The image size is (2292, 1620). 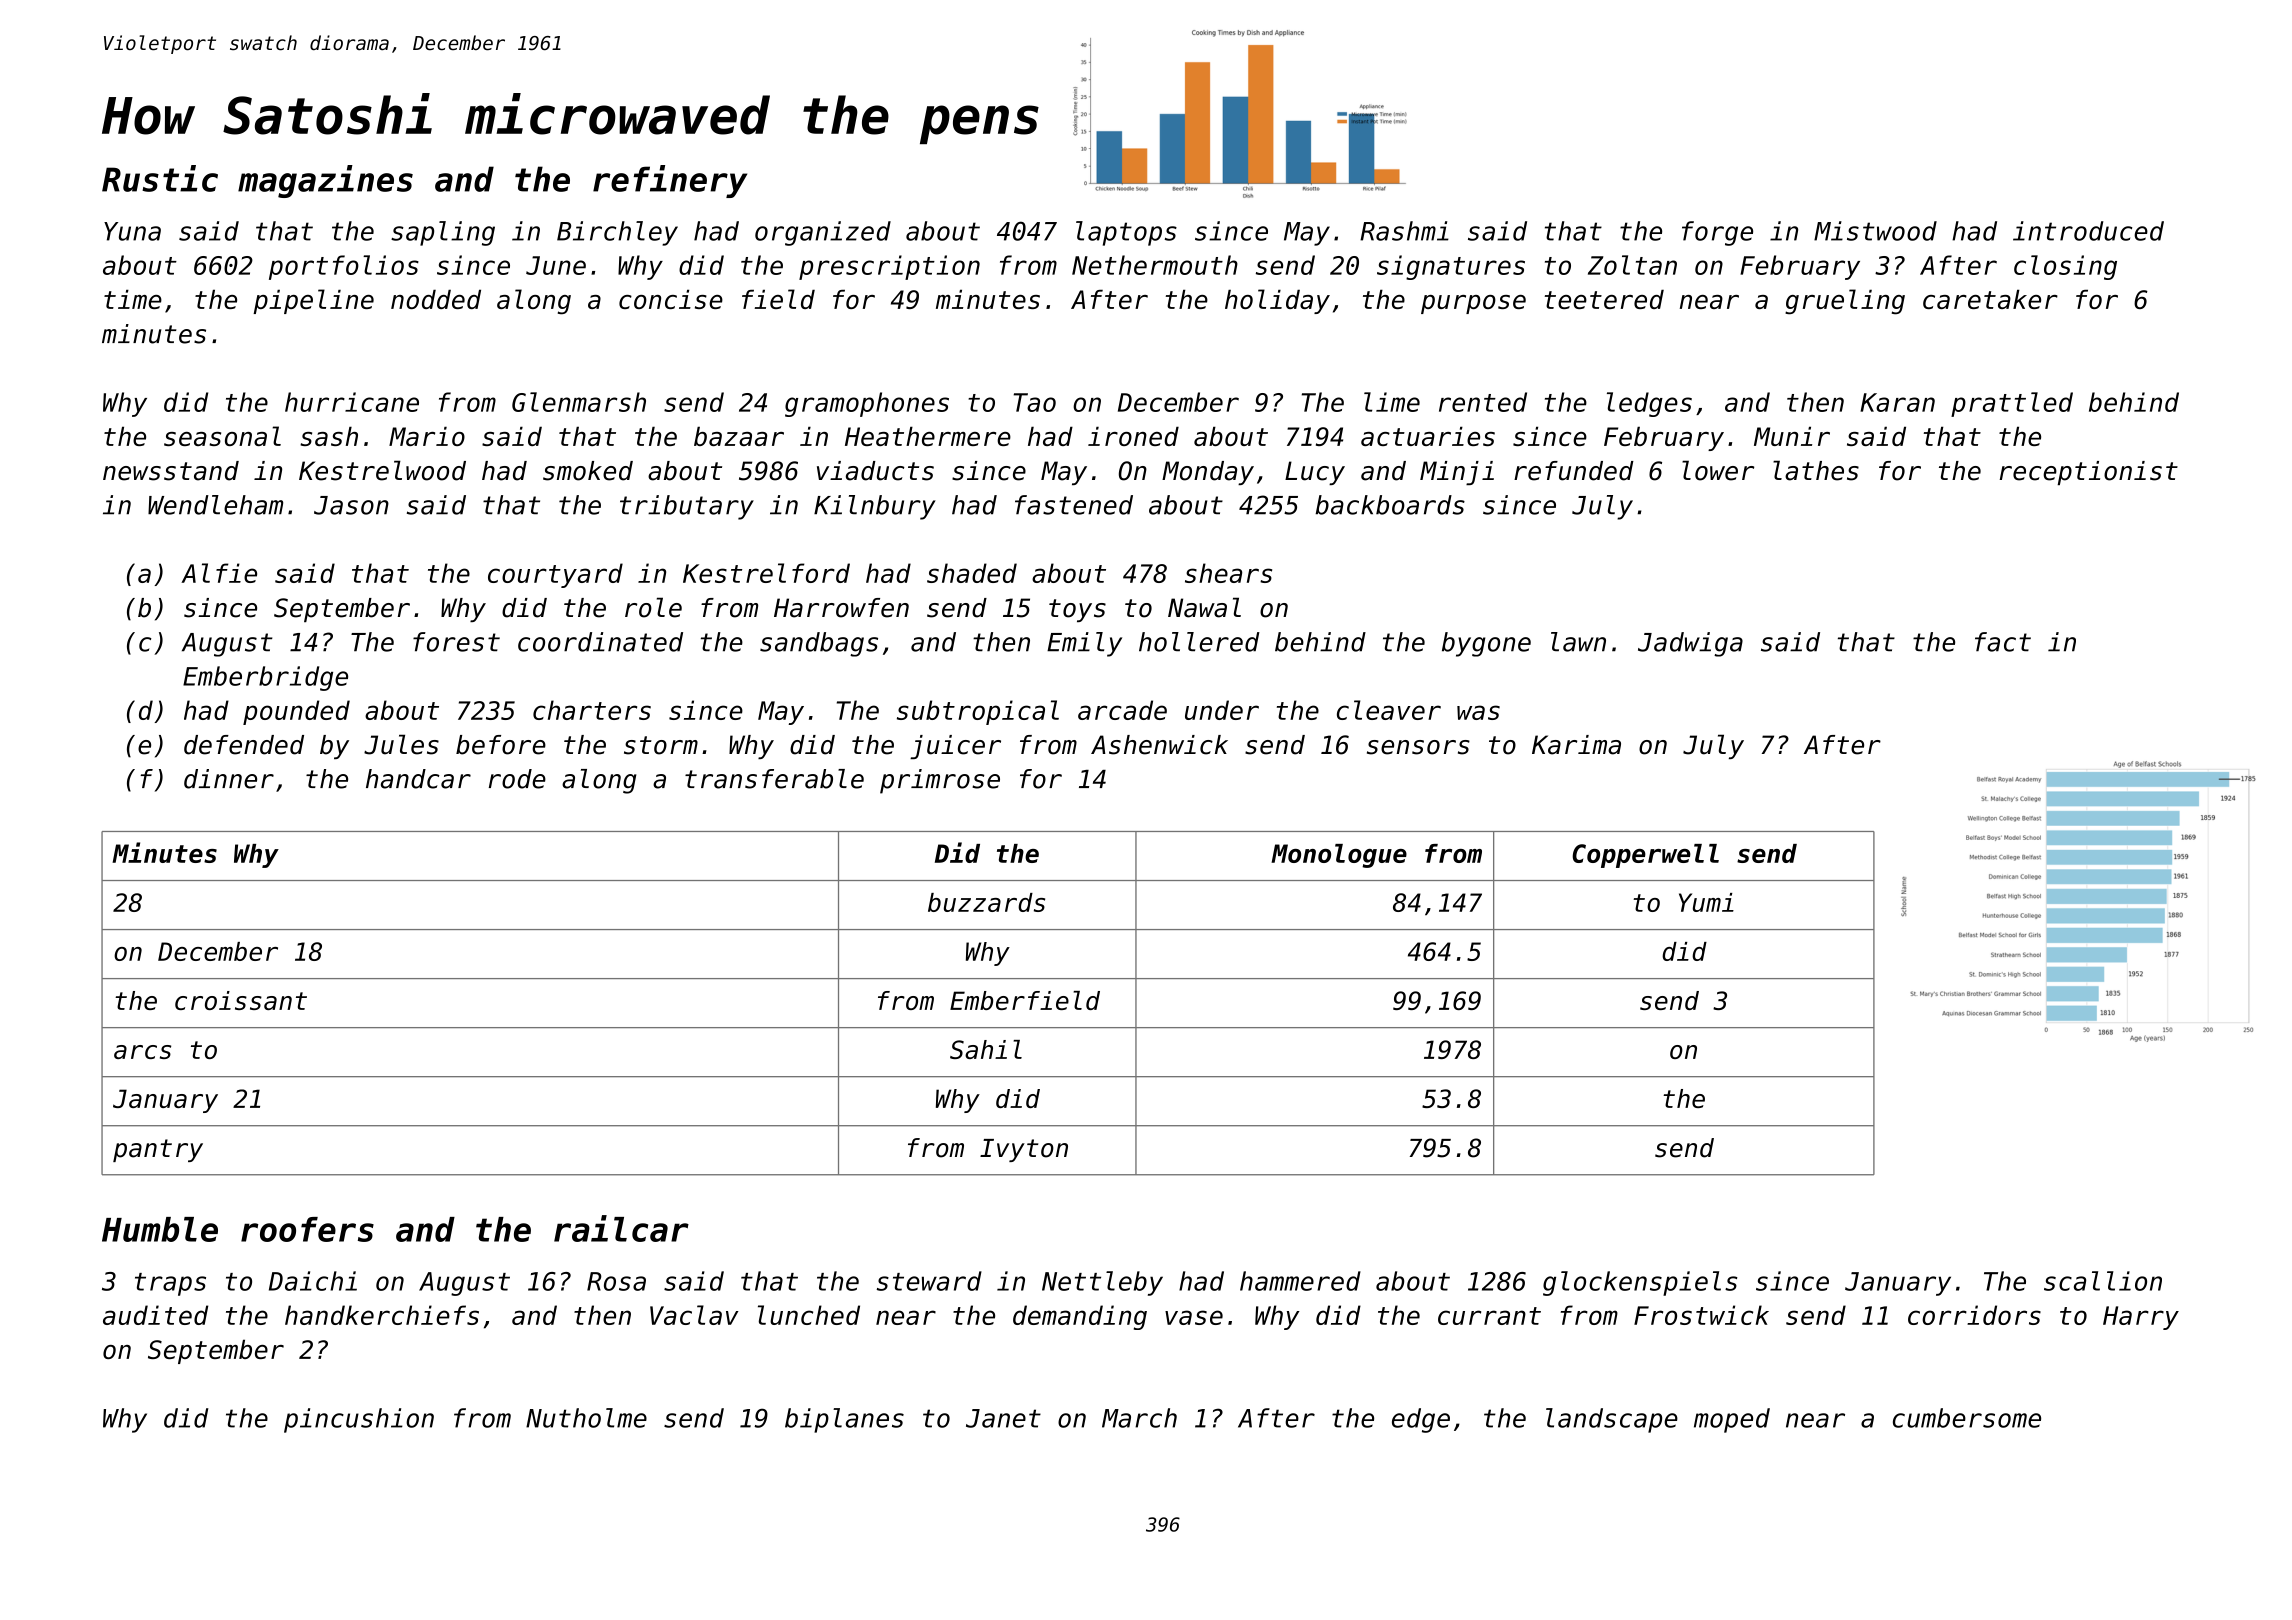 I want to click on hollered, so click(x=1199, y=642).
